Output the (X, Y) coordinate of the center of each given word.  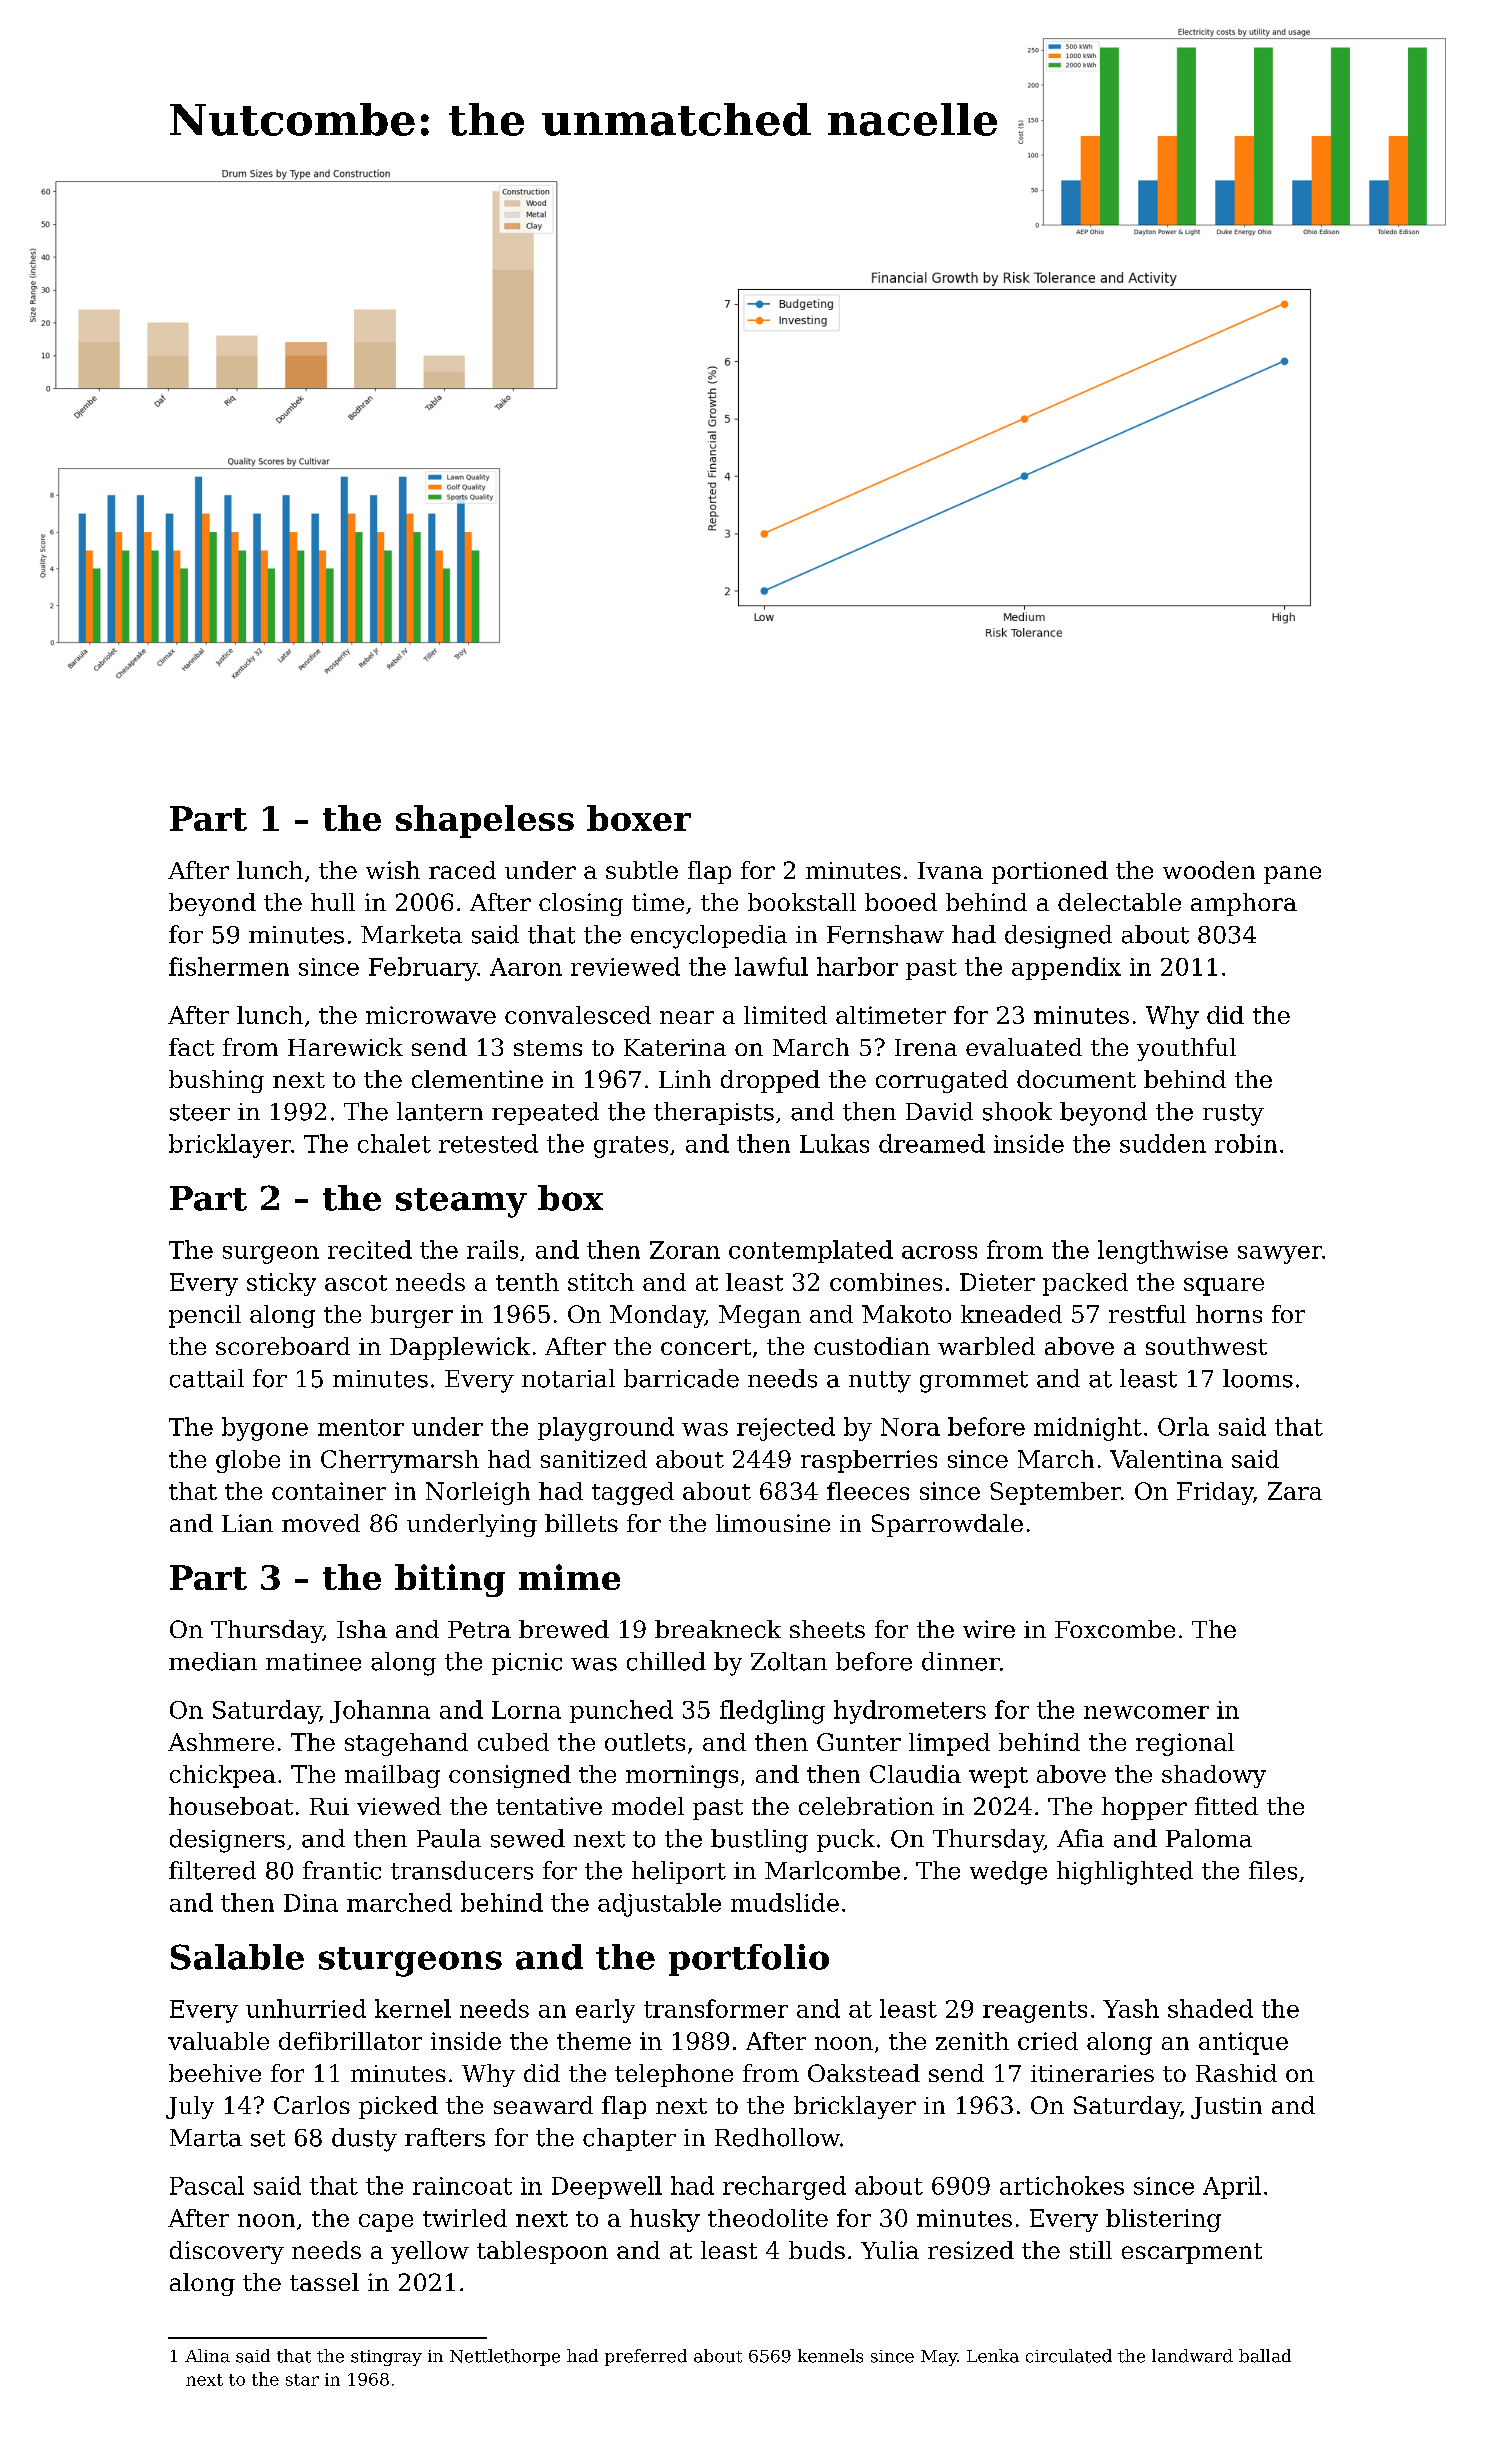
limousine (773, 1523)
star (302, 2380)
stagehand (406, 1744)
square (1224, 1287)
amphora (1244, 904)
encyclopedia (709, 937)
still (1091, 2250)
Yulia (890, 2250)
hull (333, 902)
